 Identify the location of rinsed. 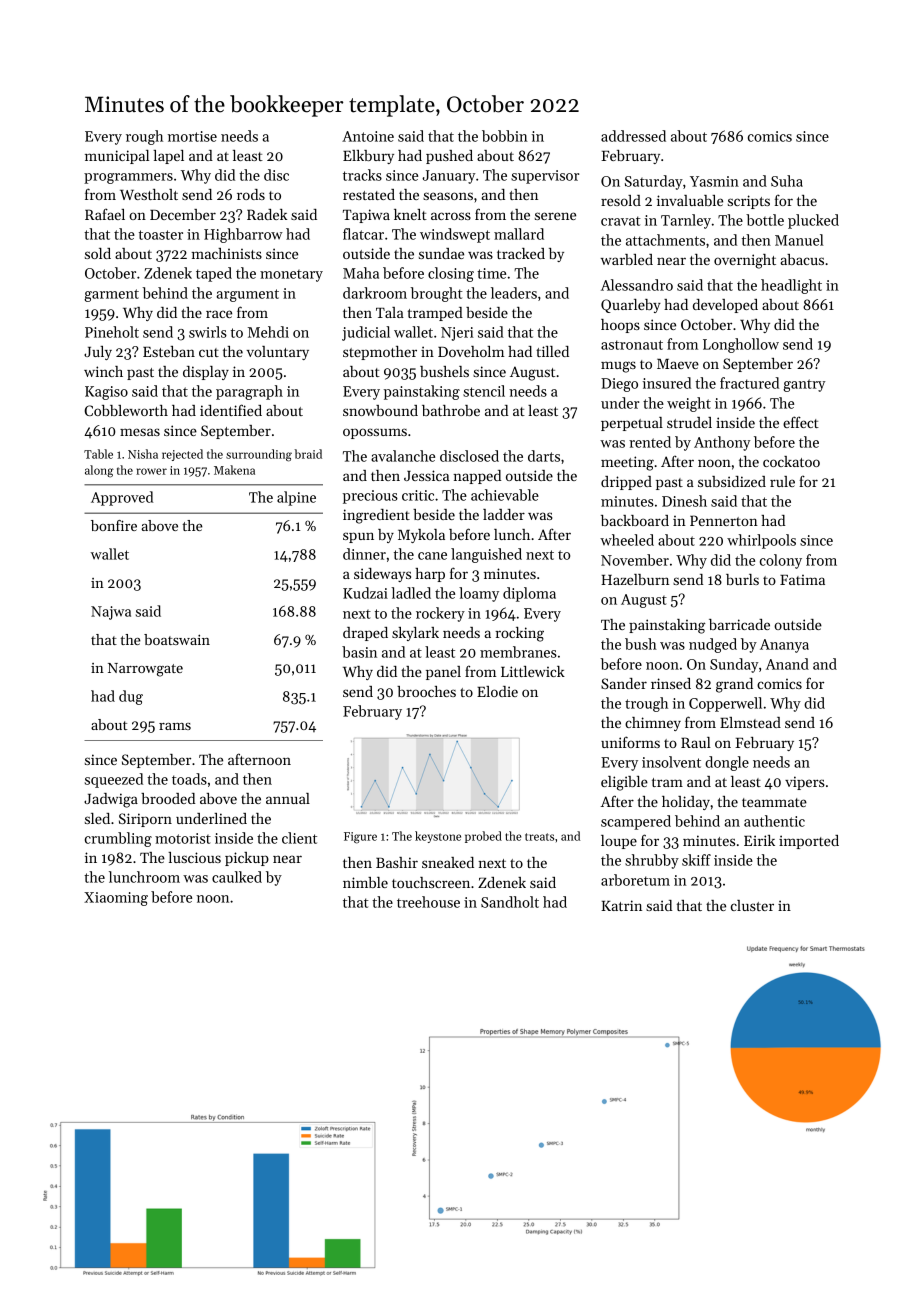
(671, 683).
